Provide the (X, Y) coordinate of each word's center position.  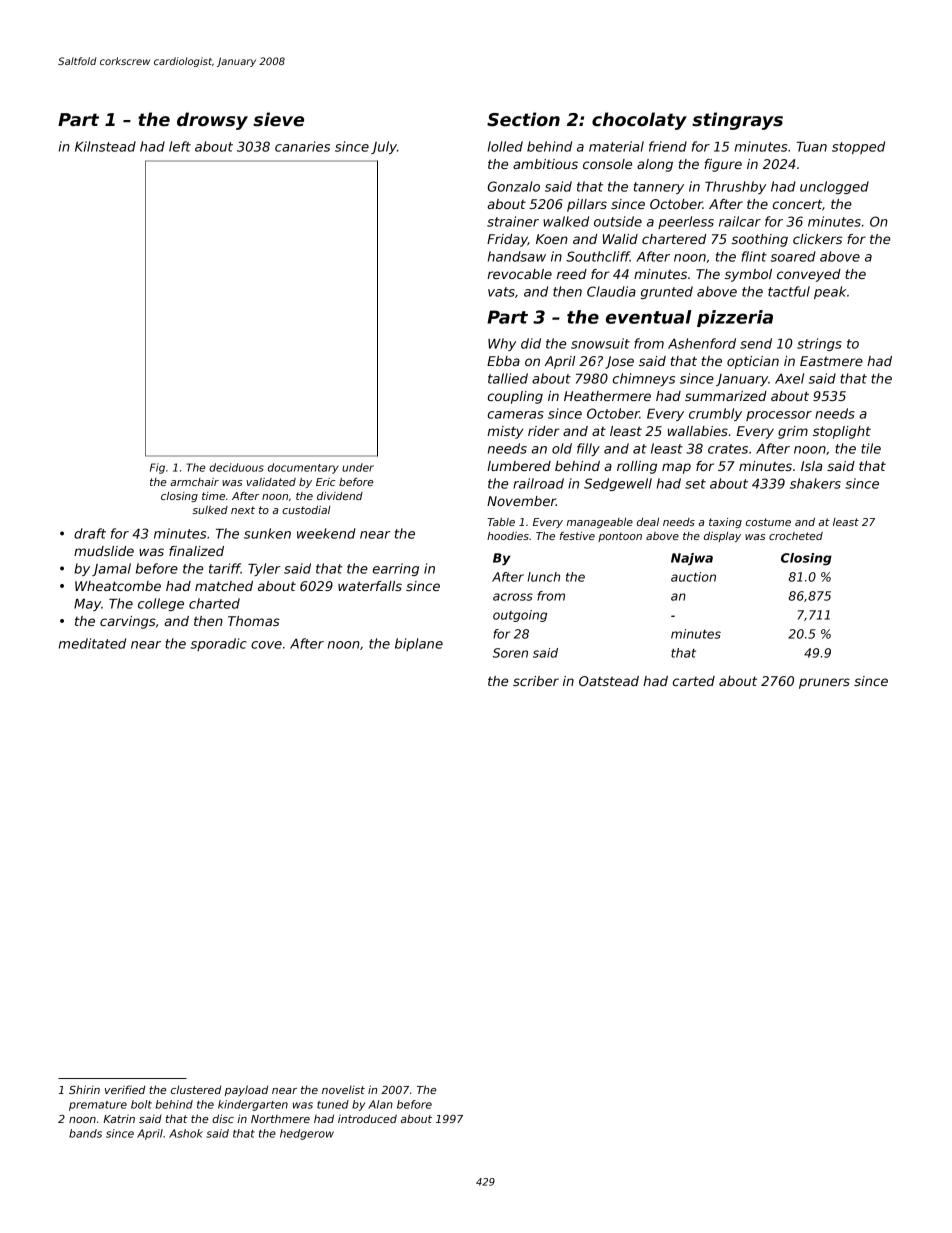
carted (694, 681)
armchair (194, 482)
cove (266, 645)
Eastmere (831, 361)
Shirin (84, 1089)
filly (588, 449)
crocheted (796, 536)
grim (793, 432)
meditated (92, 643)
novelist (343, 1090)
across (513, 597)
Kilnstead (105, 146)
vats (501, 292)
